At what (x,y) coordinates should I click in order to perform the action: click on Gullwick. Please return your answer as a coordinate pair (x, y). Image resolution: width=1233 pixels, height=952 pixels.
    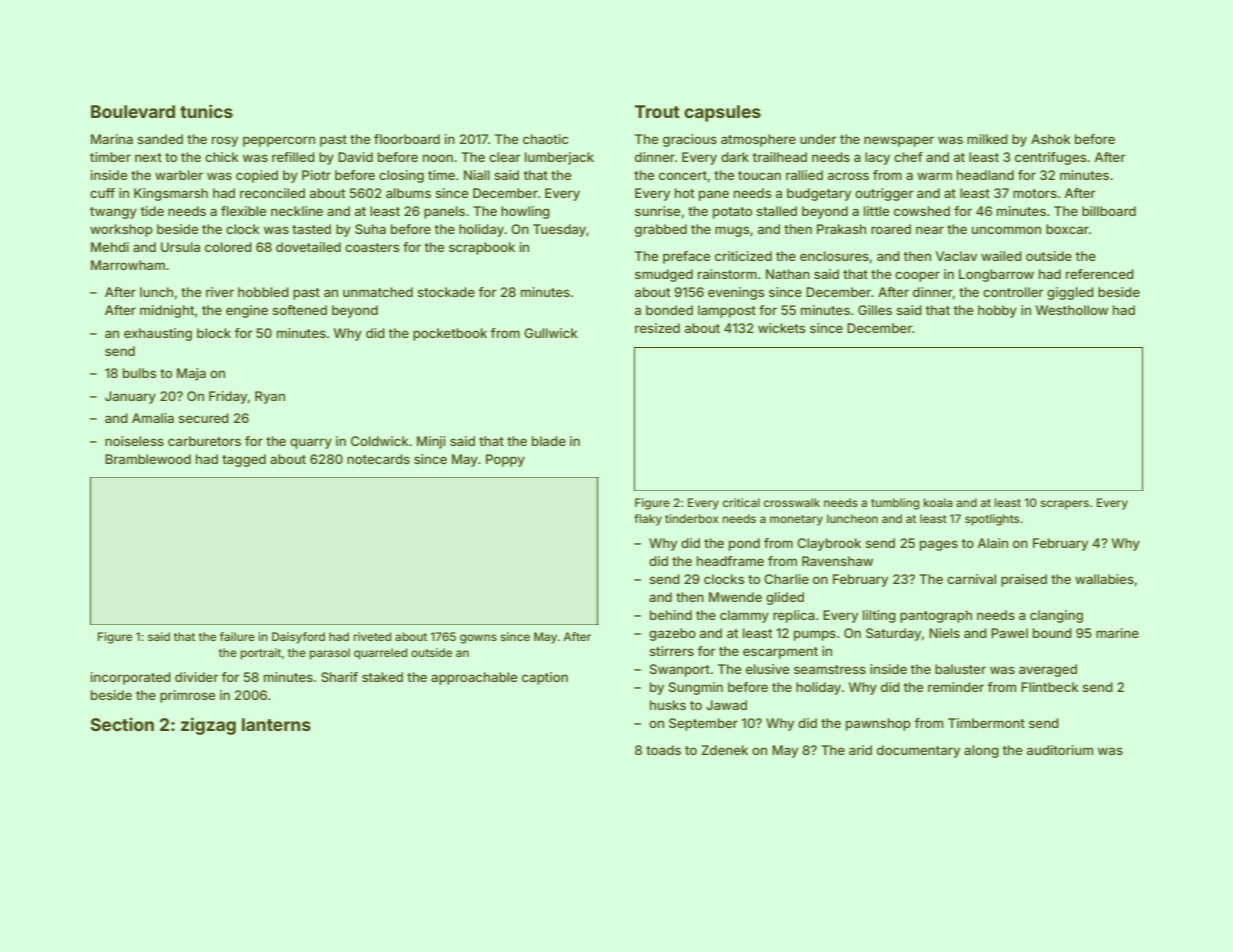
    Looking at the image, I should click on (551, 333).
